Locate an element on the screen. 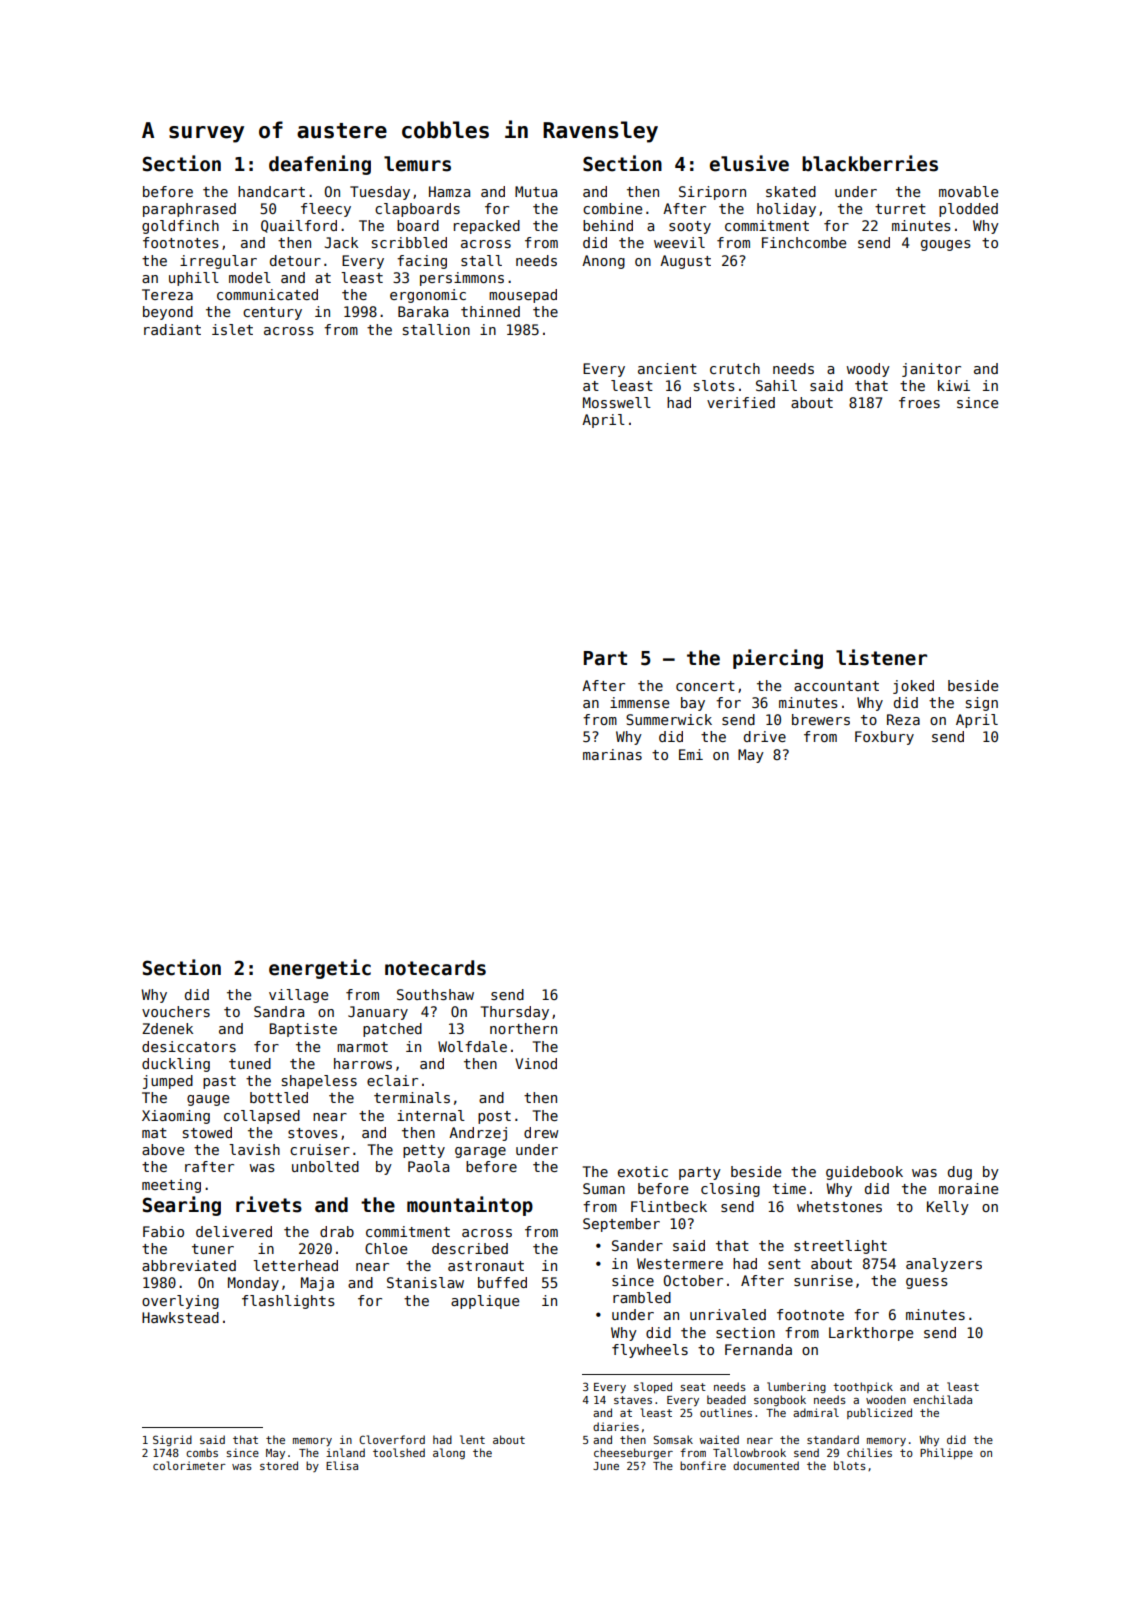  notecards is located at coordinates (435, 968).
